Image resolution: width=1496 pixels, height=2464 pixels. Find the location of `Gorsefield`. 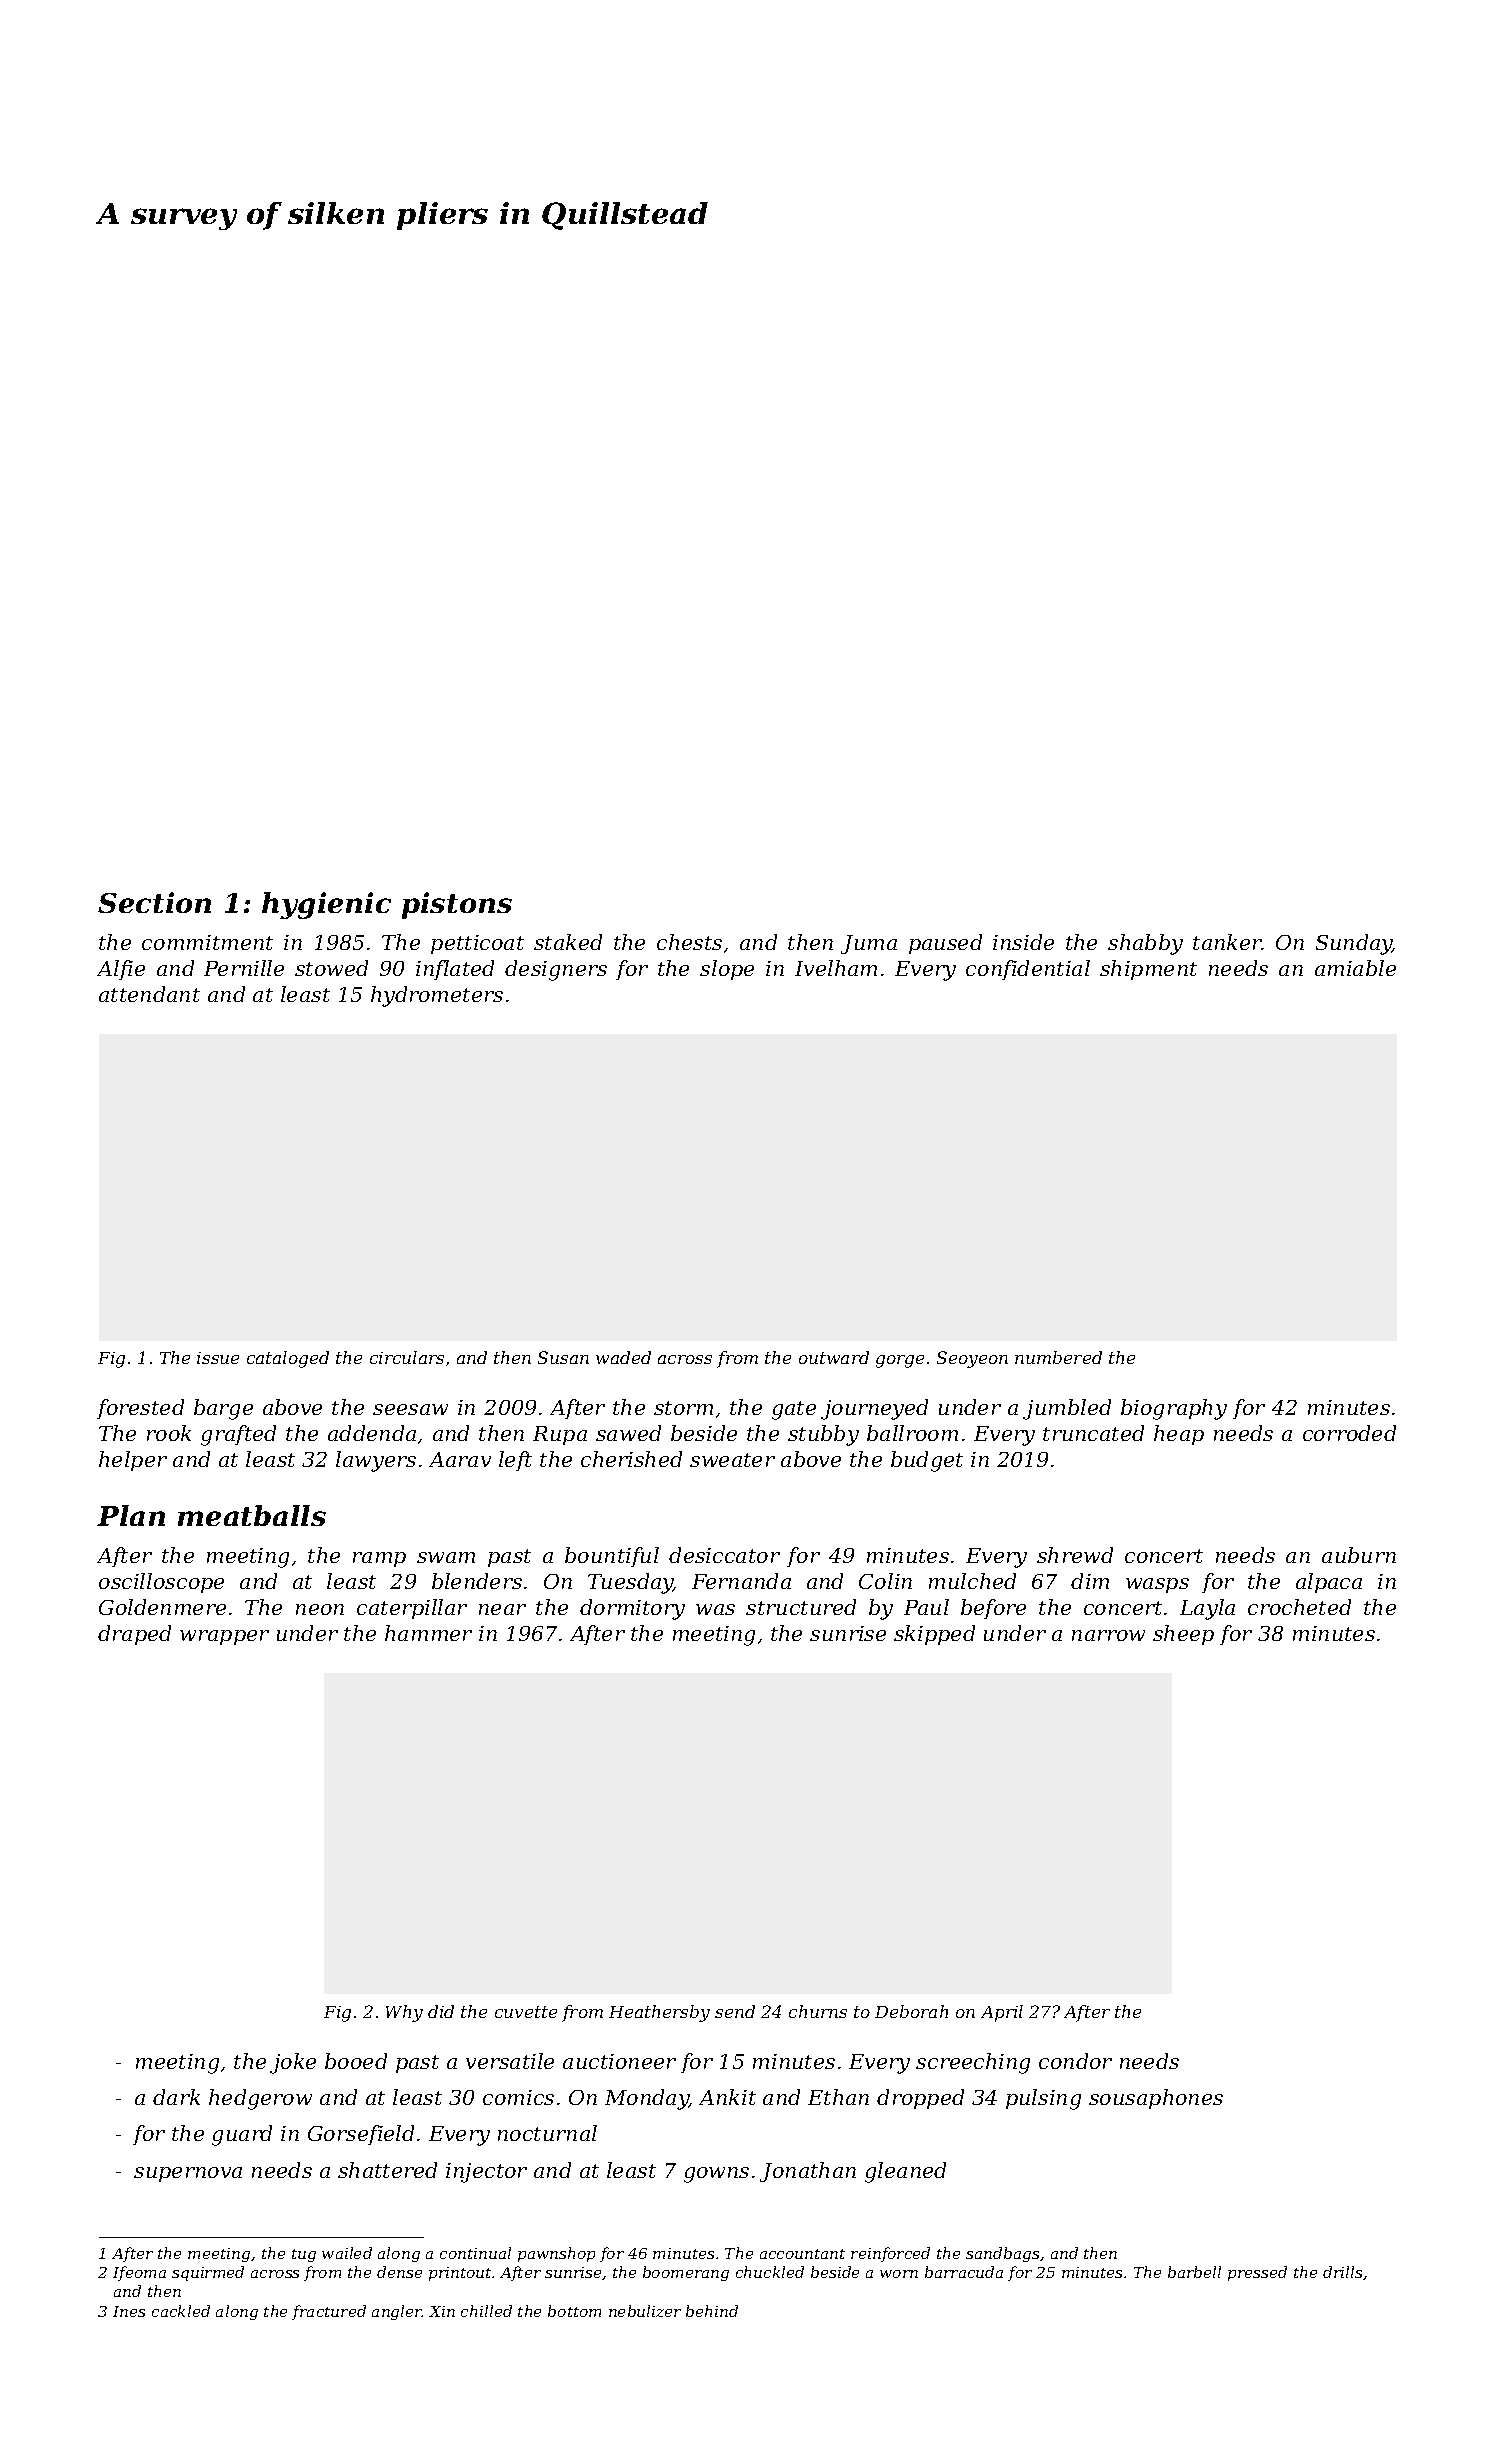

Gorsefield is located at coordinates (361, 2135).
